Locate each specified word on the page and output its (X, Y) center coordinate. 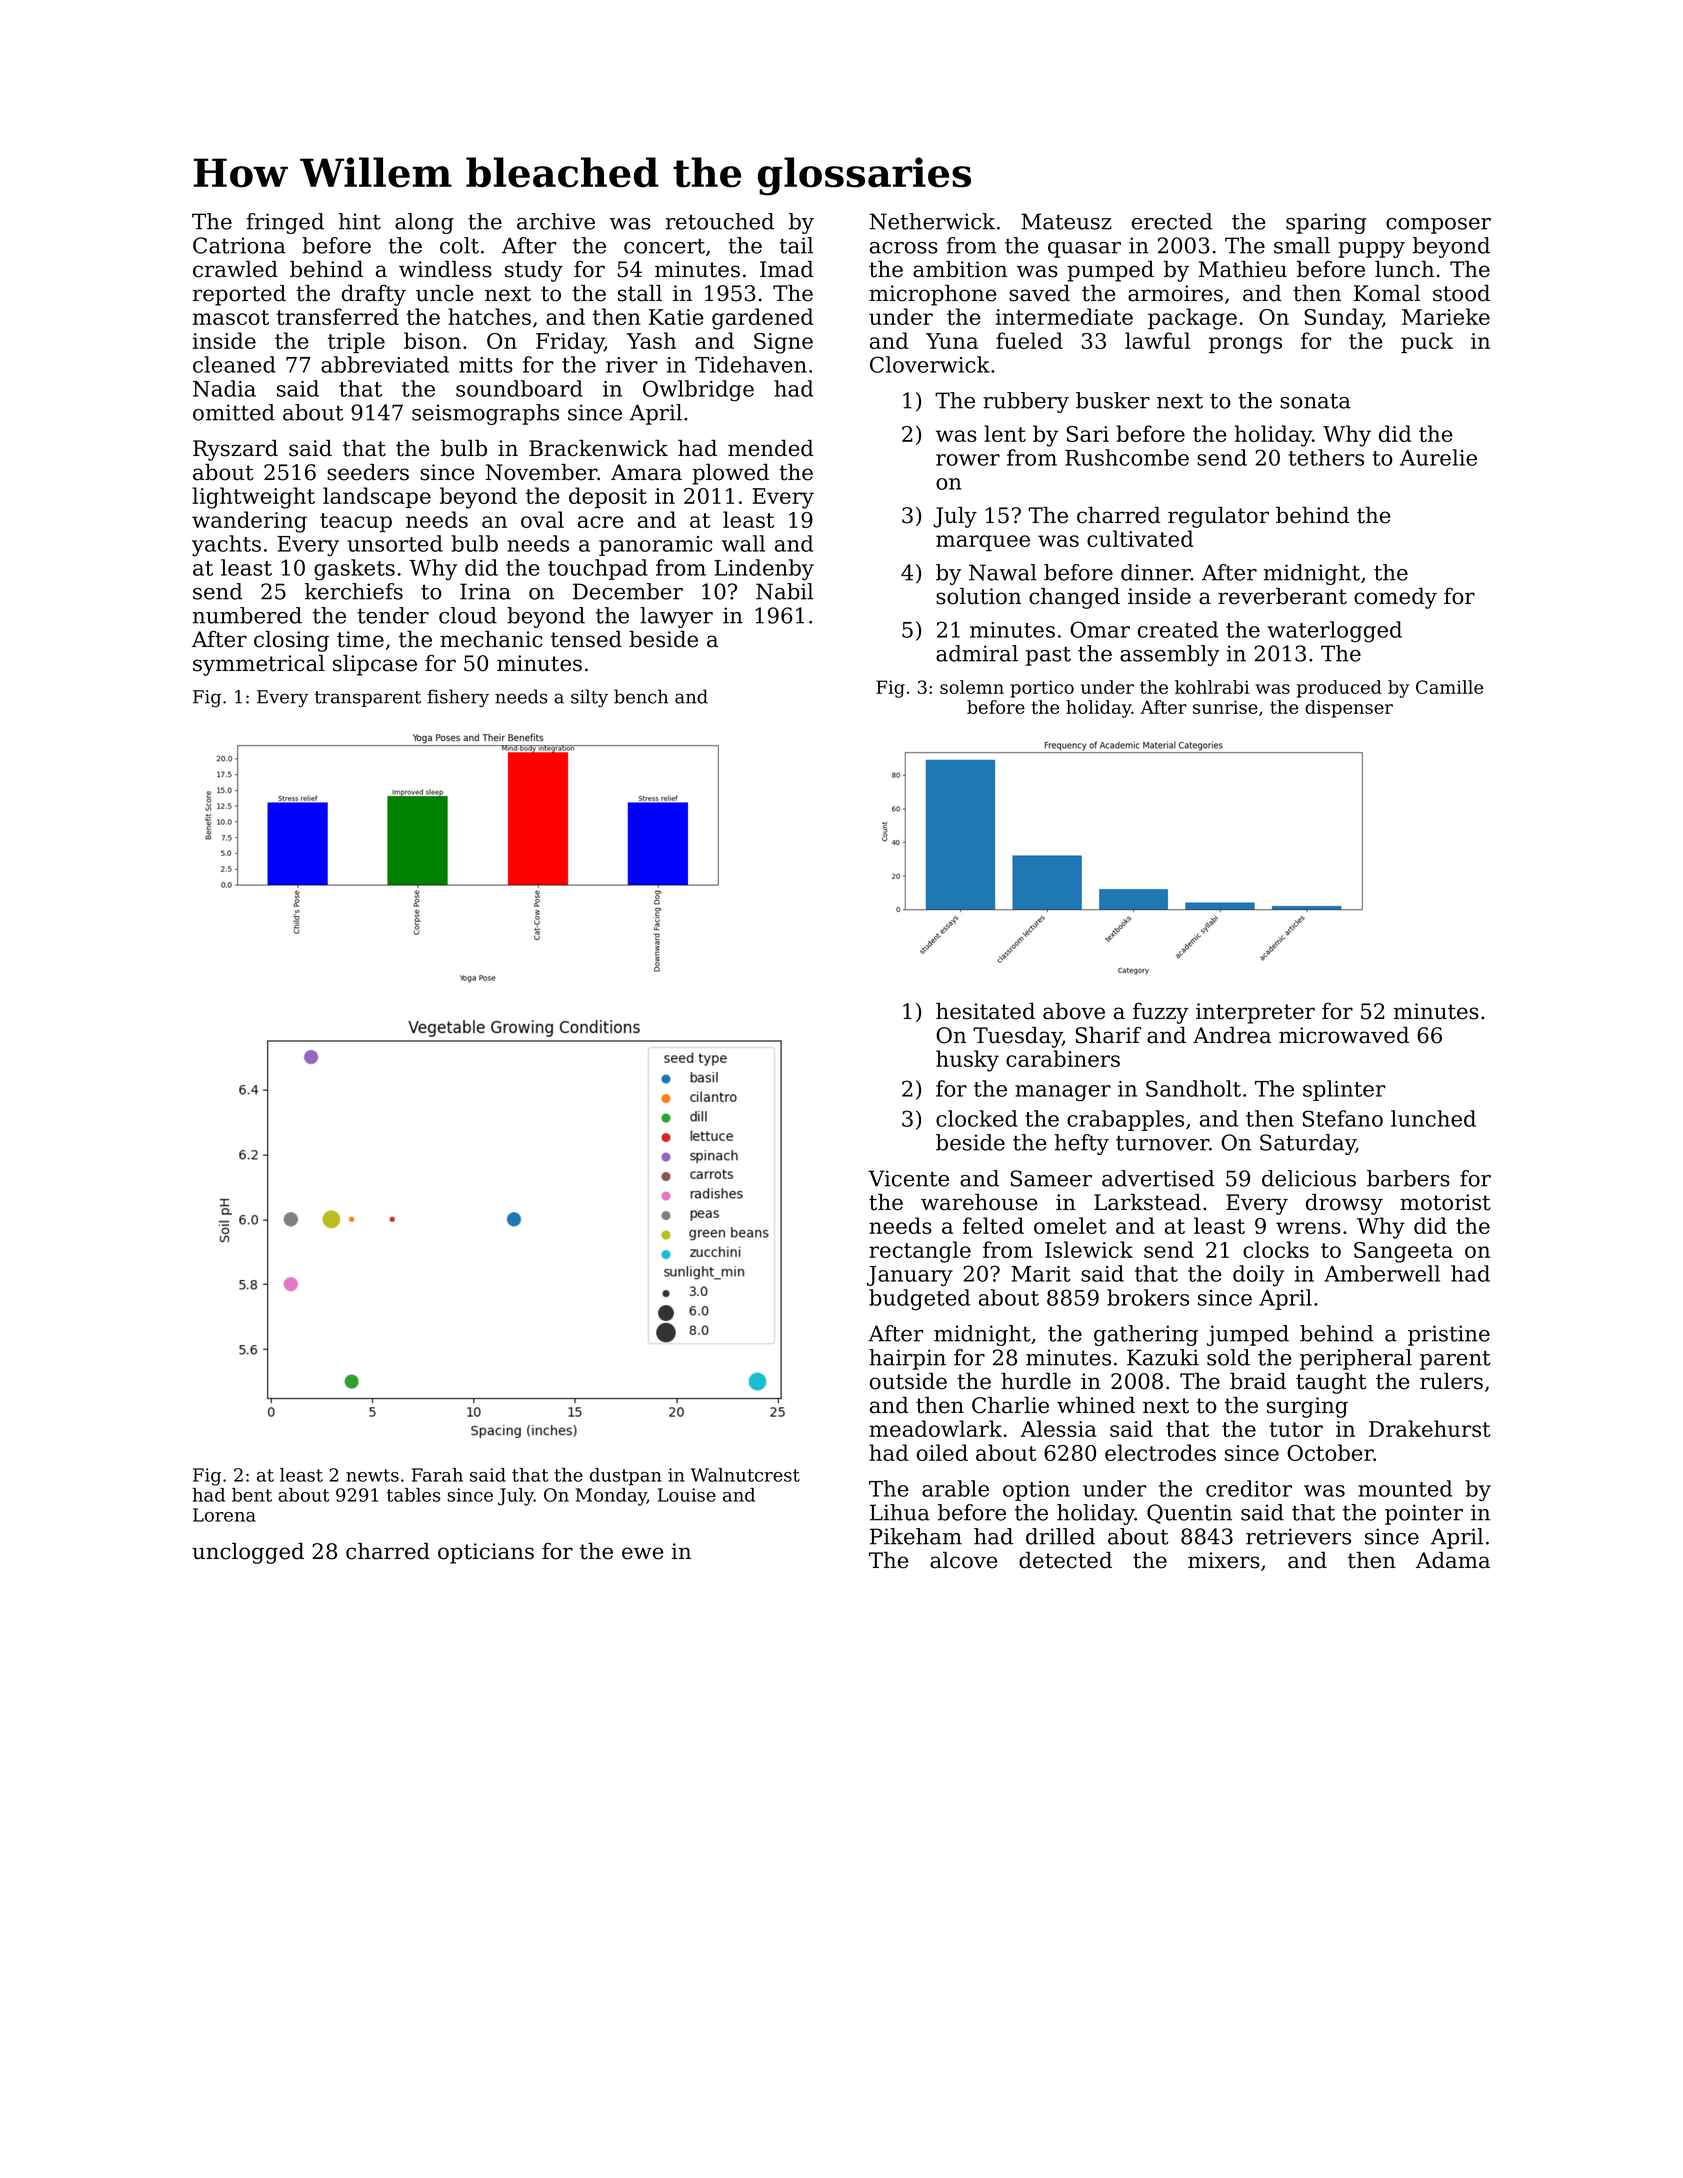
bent (252, 1495)
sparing (1326, 223)
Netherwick (932, 221)
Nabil (784, 591)
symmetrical (259, 665)
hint (360, 221)
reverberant (1282, 596)
